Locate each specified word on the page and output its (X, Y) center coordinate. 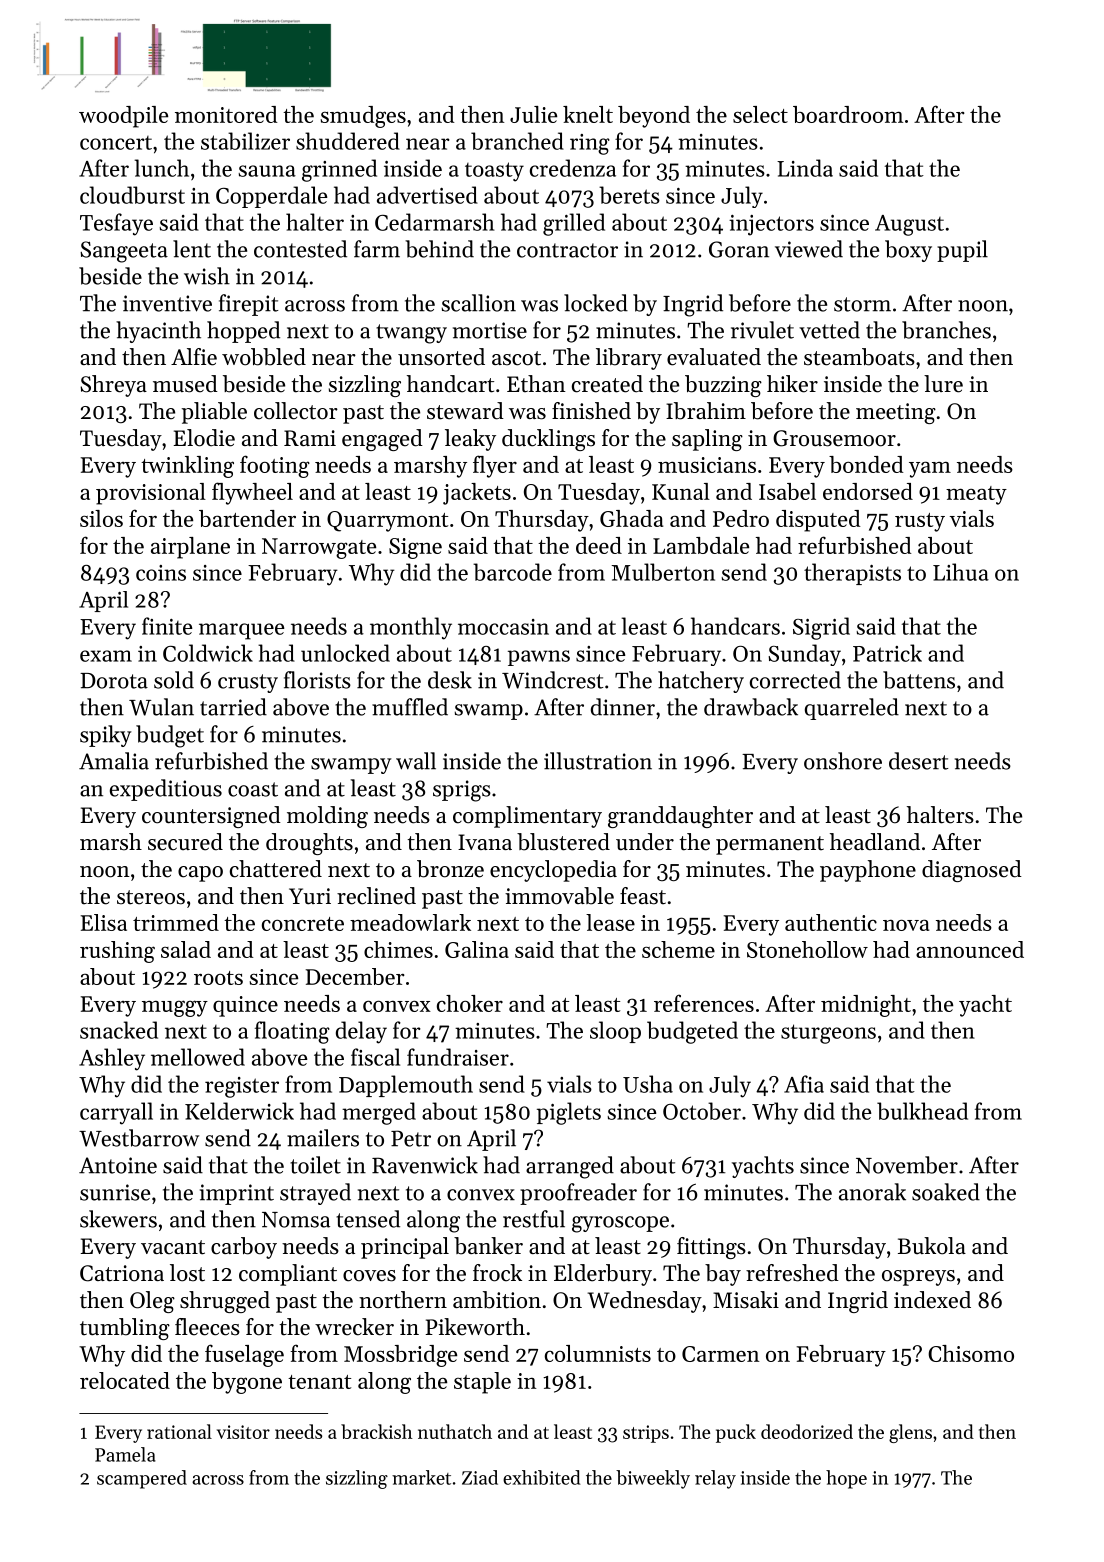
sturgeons (828, 1034)
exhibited (541, 1477)
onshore (843, 761)
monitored (226, 114)
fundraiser (458, 1057)
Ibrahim (706, 411)
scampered (142, 1479)
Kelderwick (239, 1111)
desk (450, 680)
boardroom (848, 114)
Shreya (113, 386)
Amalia (114, 761)
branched (517, 141)
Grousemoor (834, 438)
